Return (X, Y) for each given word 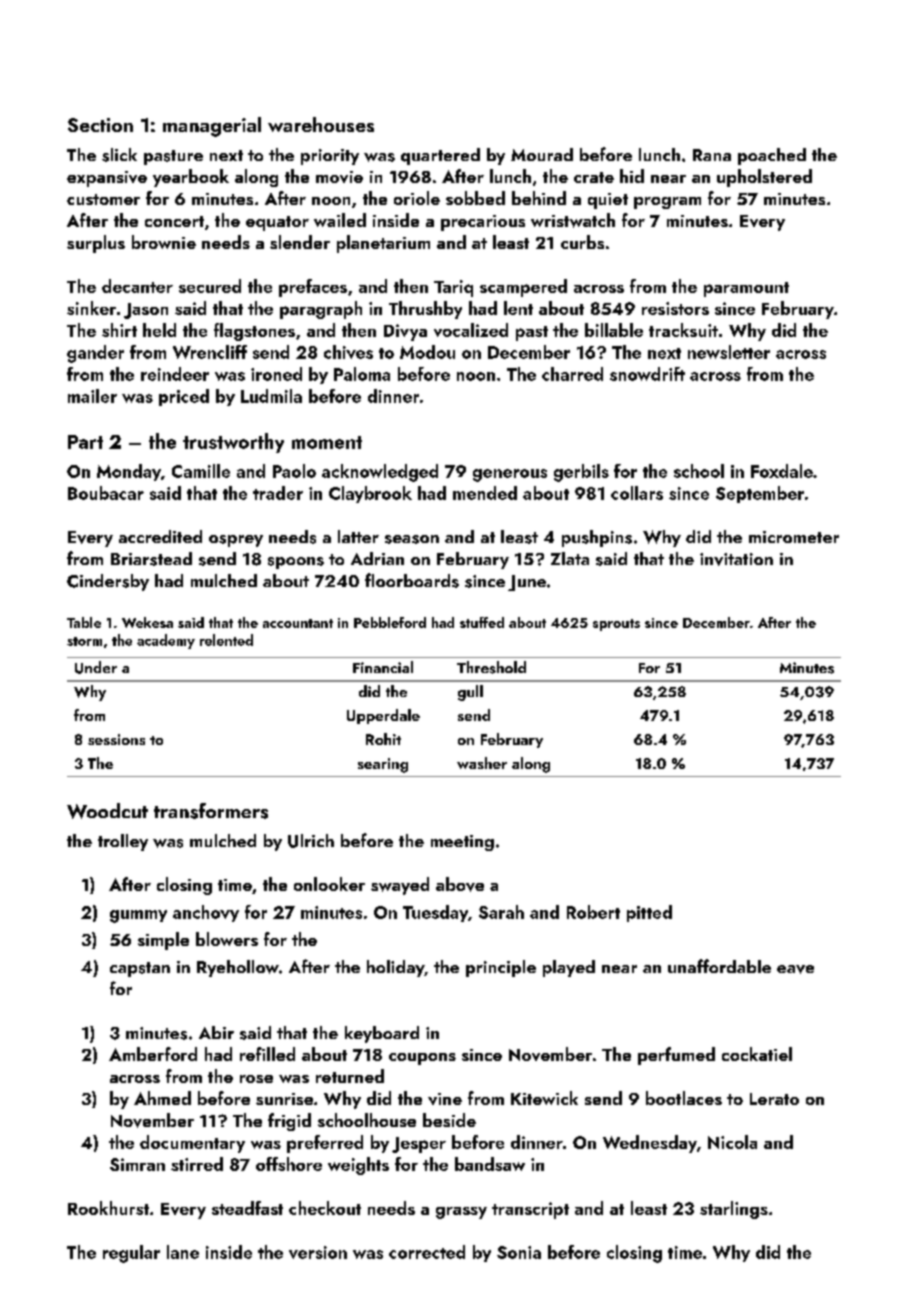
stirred (197, 1164)
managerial (212, 127)
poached (772, 156)
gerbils (581, 473)
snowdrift (647, 374)
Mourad (542, 154)
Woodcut (107, 811)
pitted (649, 913)
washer (482, 763)
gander (95, 354)
